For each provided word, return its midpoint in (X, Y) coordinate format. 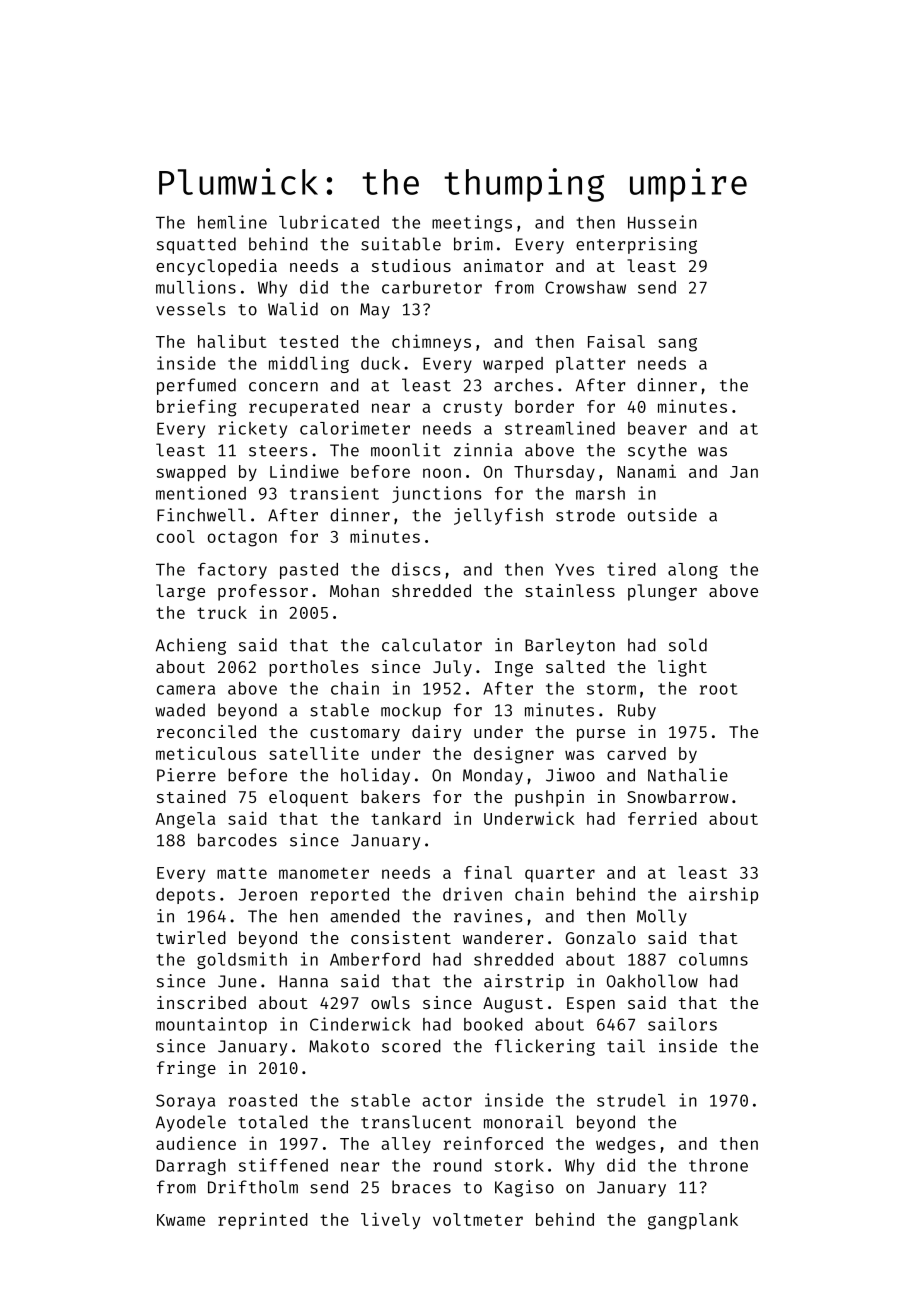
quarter (560, 874)
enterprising (636, 245)
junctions (436, 494)
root (719, 689)
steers (278, 451)
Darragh (191, 1167)
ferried (662, 818)
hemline (232, 222)
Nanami (646, 471)
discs (416, 569)
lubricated (329, 222)
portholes (314, 668)
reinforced (493, 1143)
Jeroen (267, 894)
